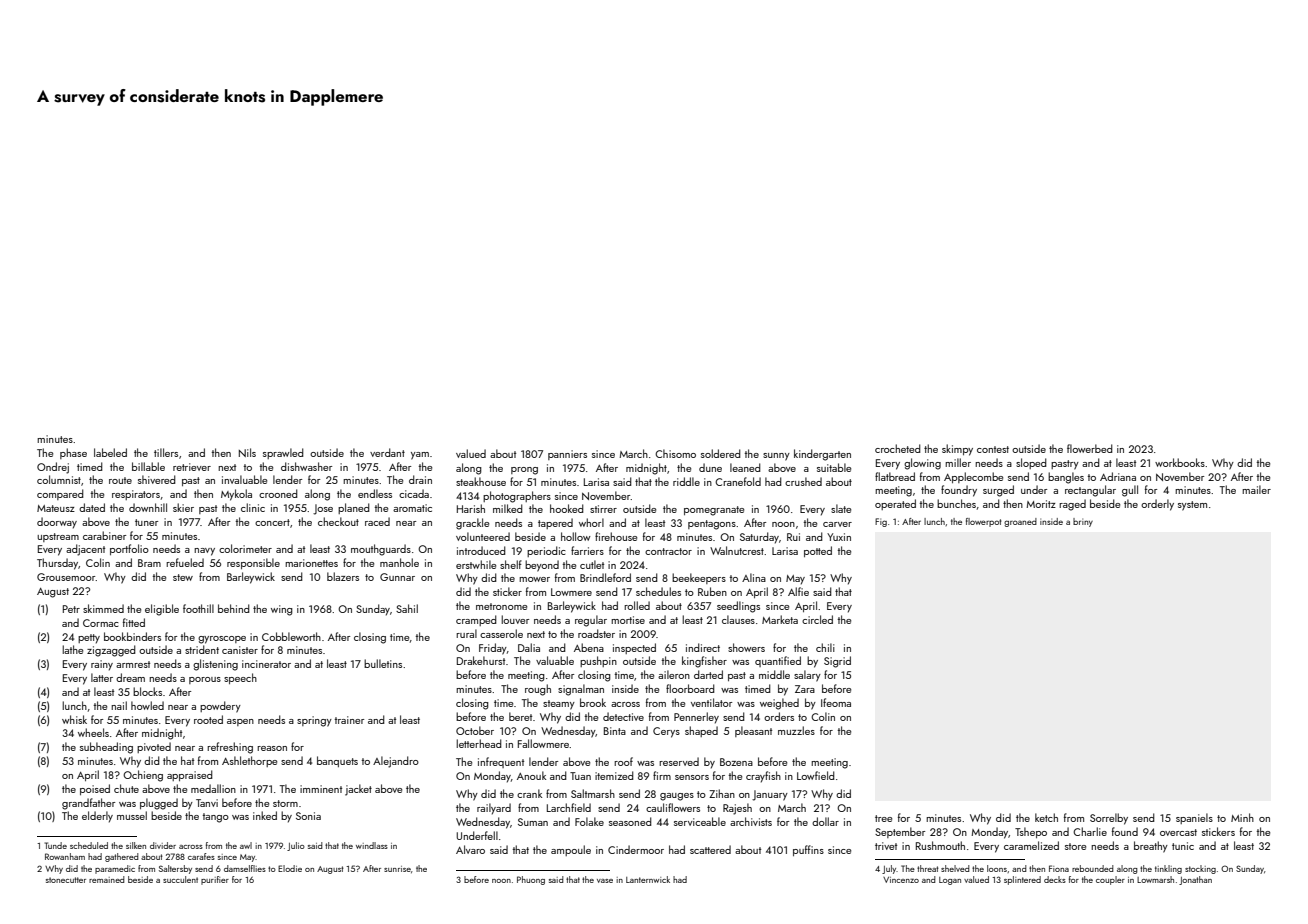 The image size is (1308, 924). Describe the element at coordinates (836, 702) in the image. I see `Ifeoma` at that location.
